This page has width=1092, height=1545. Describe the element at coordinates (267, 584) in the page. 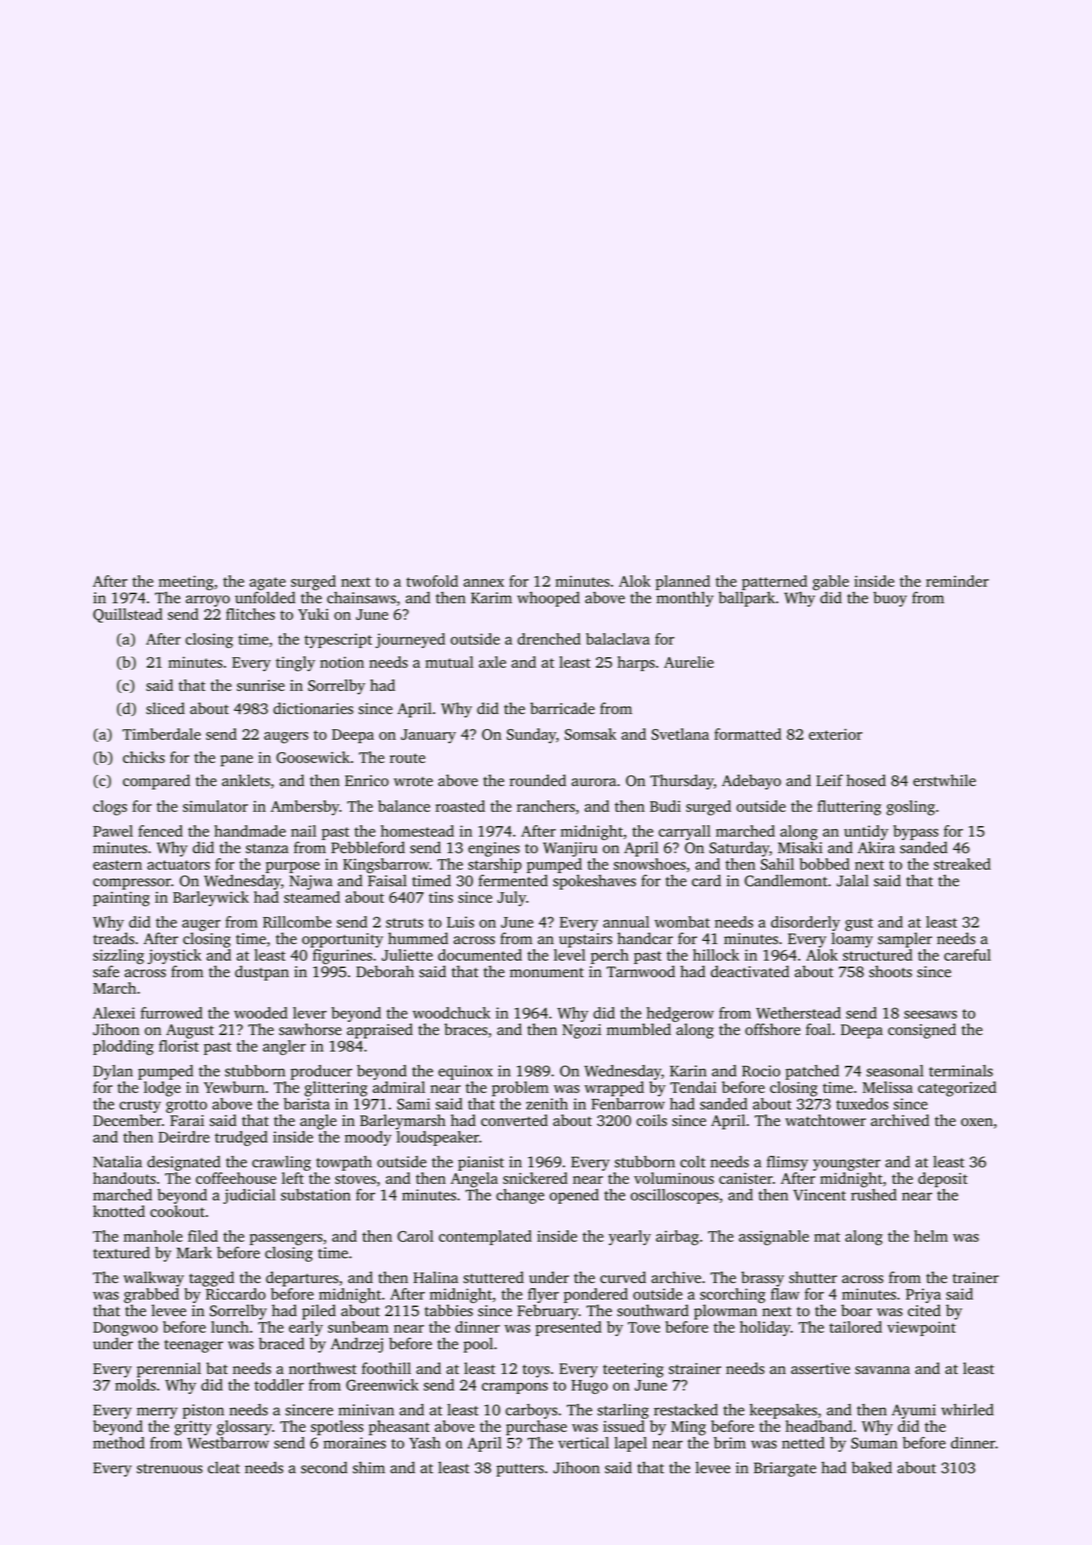

I see `agate` at that location.
